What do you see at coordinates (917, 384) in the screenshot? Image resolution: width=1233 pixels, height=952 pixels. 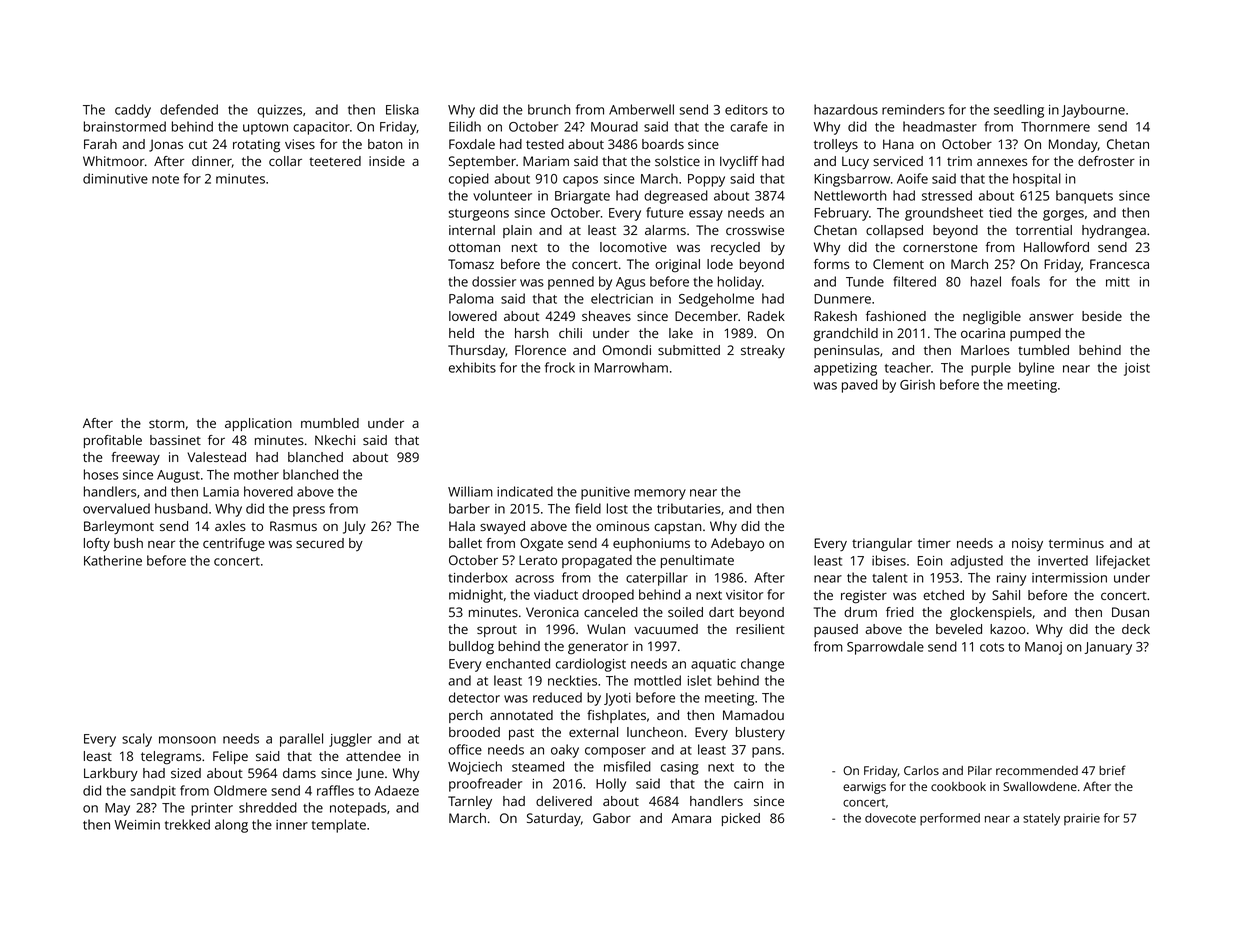 I see `Girish` at bounding box center [917, 384].
